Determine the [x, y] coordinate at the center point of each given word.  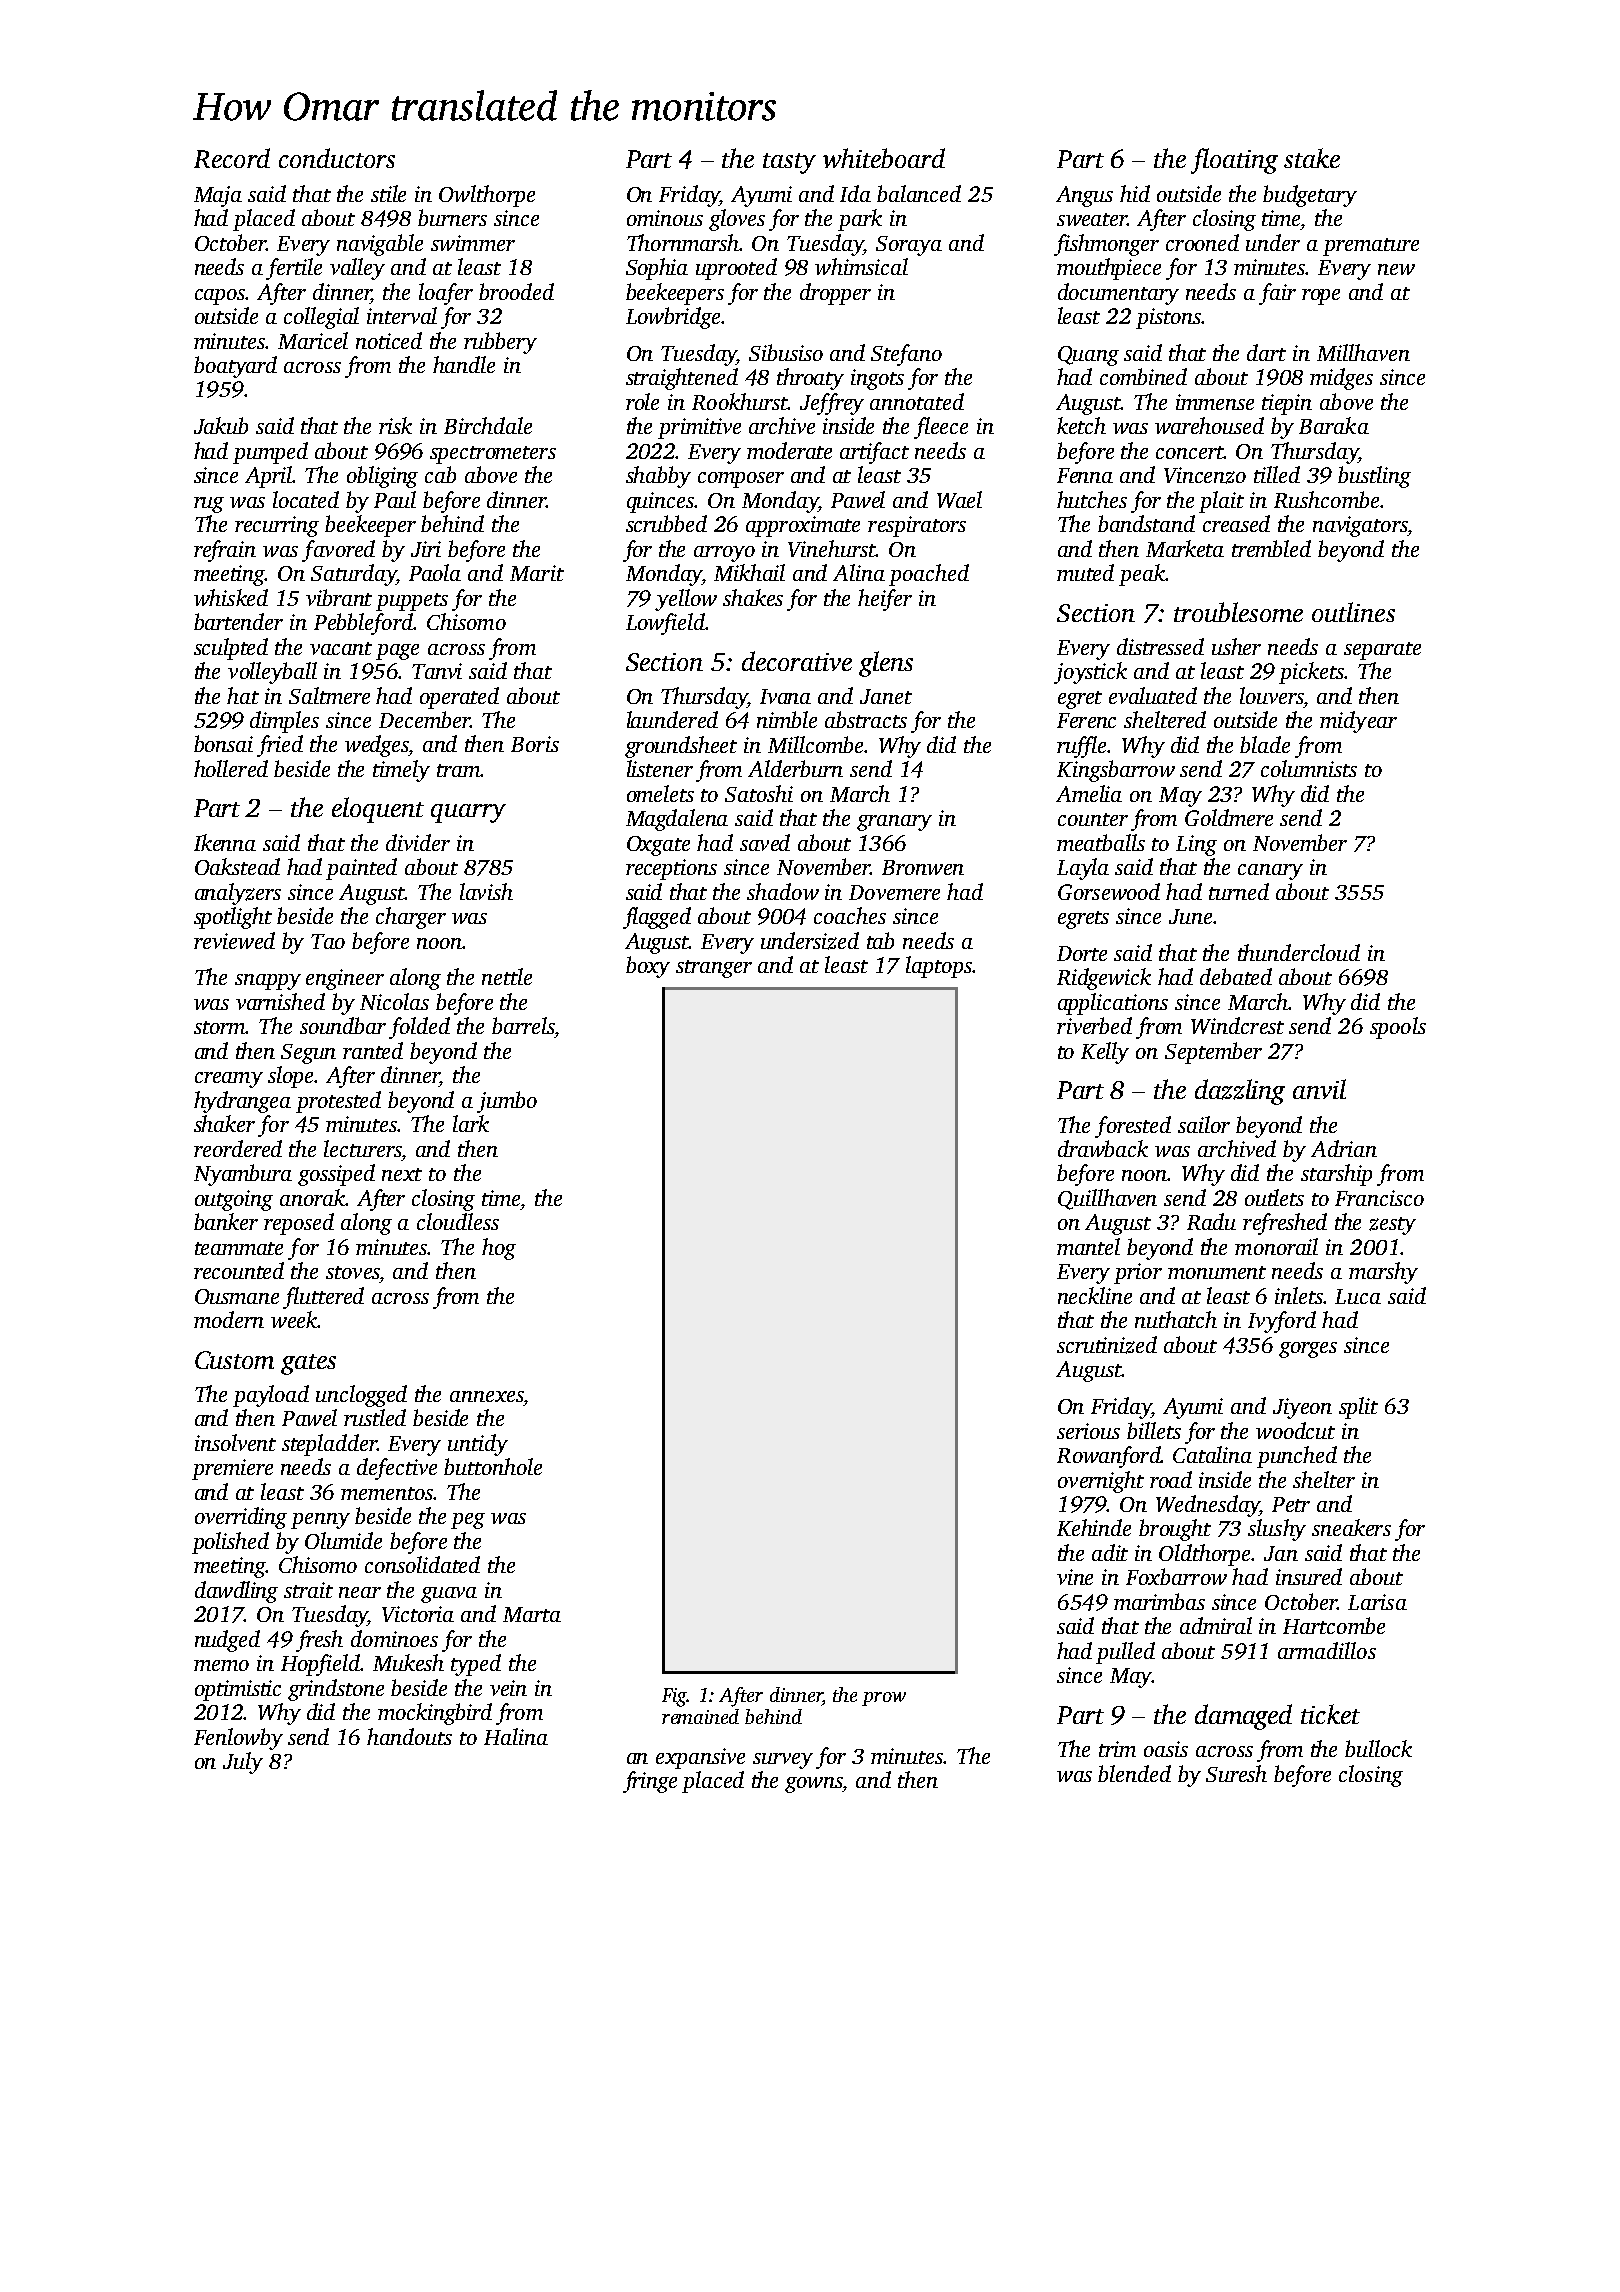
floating [1234, 161]
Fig [674, 1697]
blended [1134, 1773]
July [243, 1763]
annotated [917, 401]
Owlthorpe [487, 196]
